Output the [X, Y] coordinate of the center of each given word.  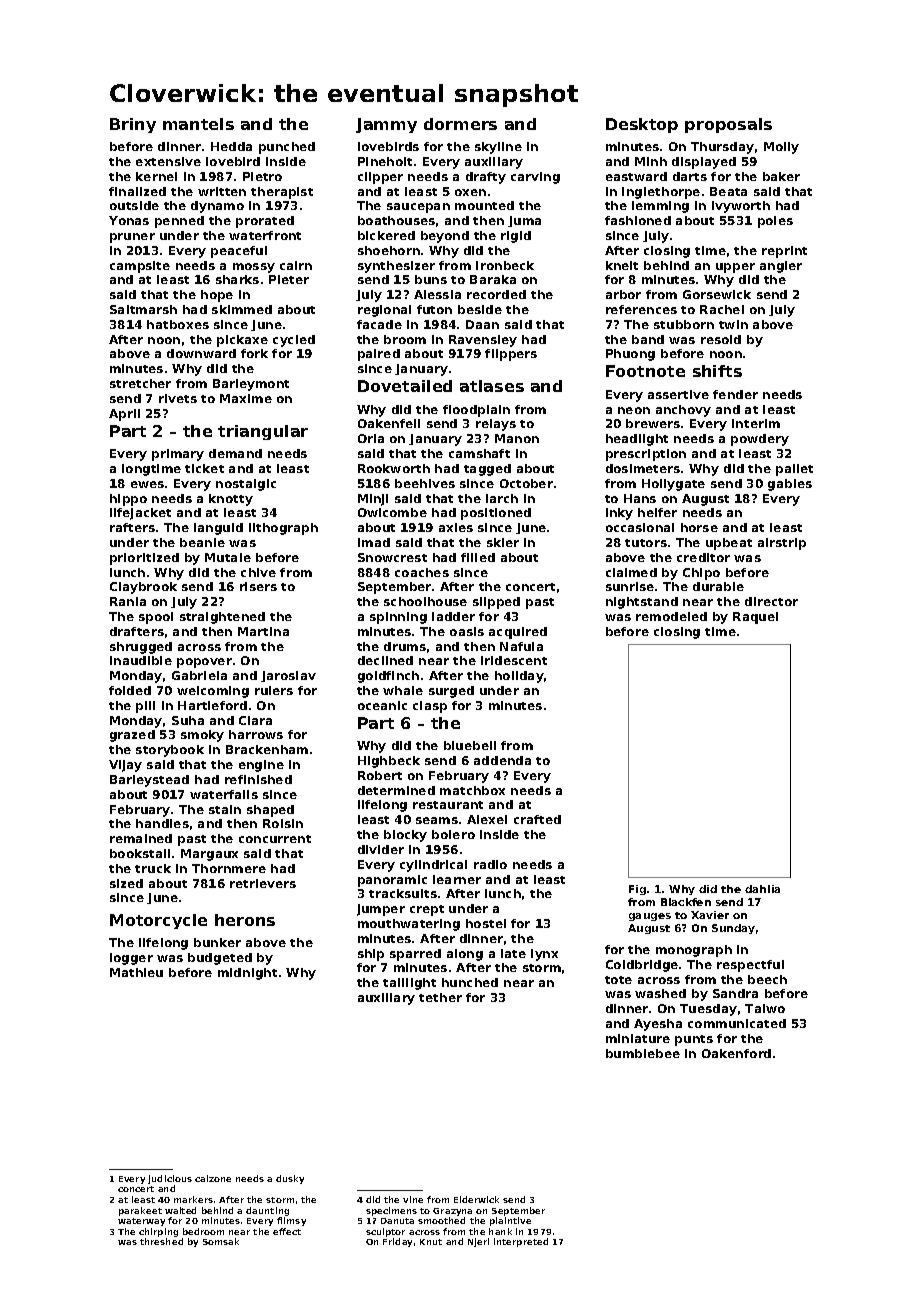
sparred [415, 955]
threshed [161, 1241]
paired [379, 355]
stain [225, 809]
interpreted [521, 1242]
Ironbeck [505, 265]
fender [735, 394]
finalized [137, 191]
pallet [794, 470]
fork [254, 353]
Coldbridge [642, 966]
